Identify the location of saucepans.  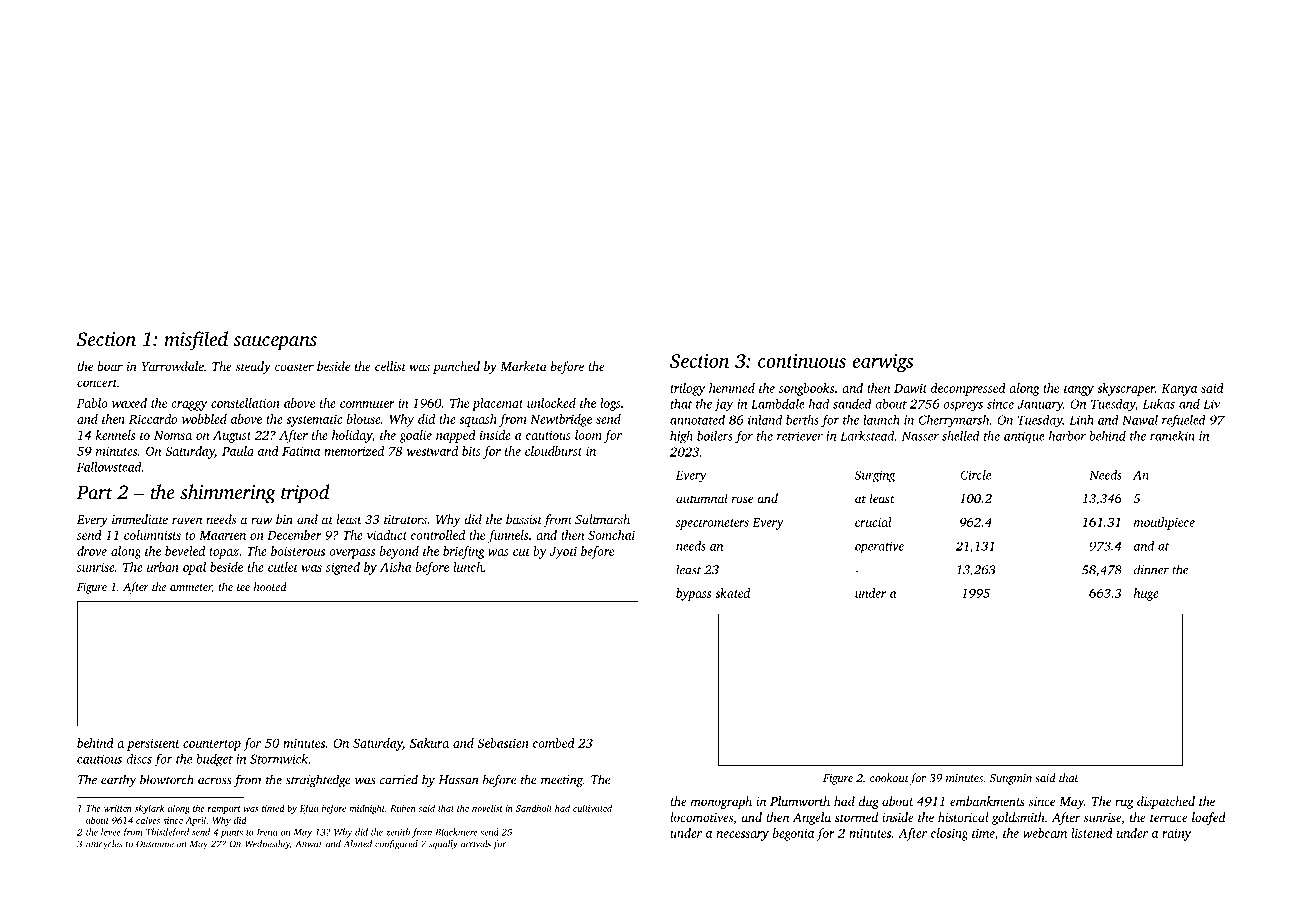
(275, 343).
